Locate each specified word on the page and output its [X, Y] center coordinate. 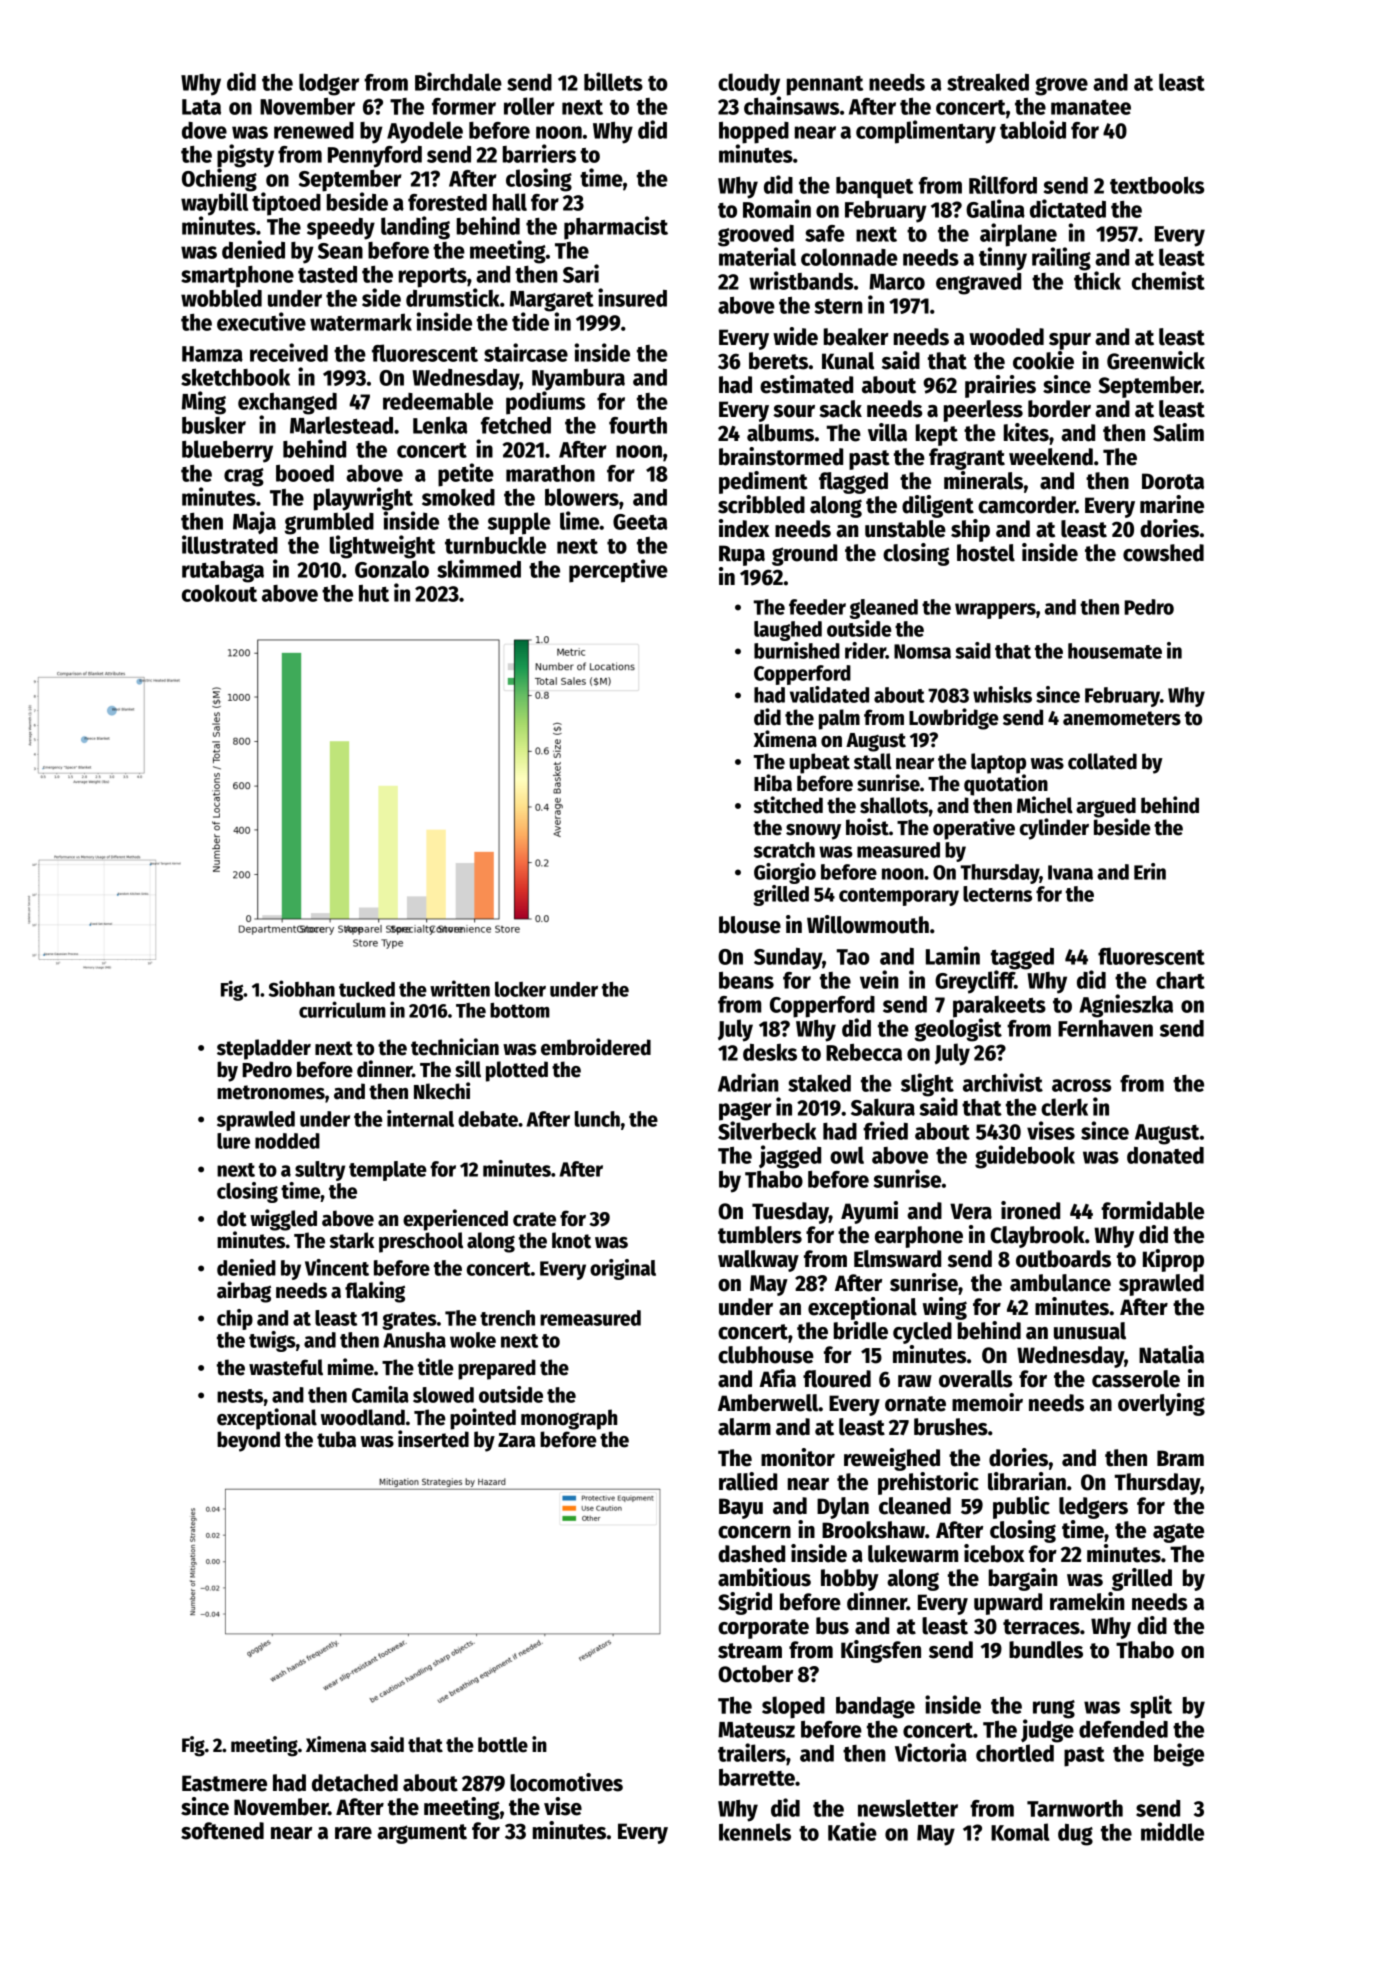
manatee [1091, 107]
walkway [758, 1261]
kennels [755, 1832]
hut [374, 593]
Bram [1180, 1458]
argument [422, 1834]
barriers [539, 153]
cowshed [1163, 553]
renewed [314, 130]
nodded [287, 1141]
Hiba [773, 783]
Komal [1020, 1832]
